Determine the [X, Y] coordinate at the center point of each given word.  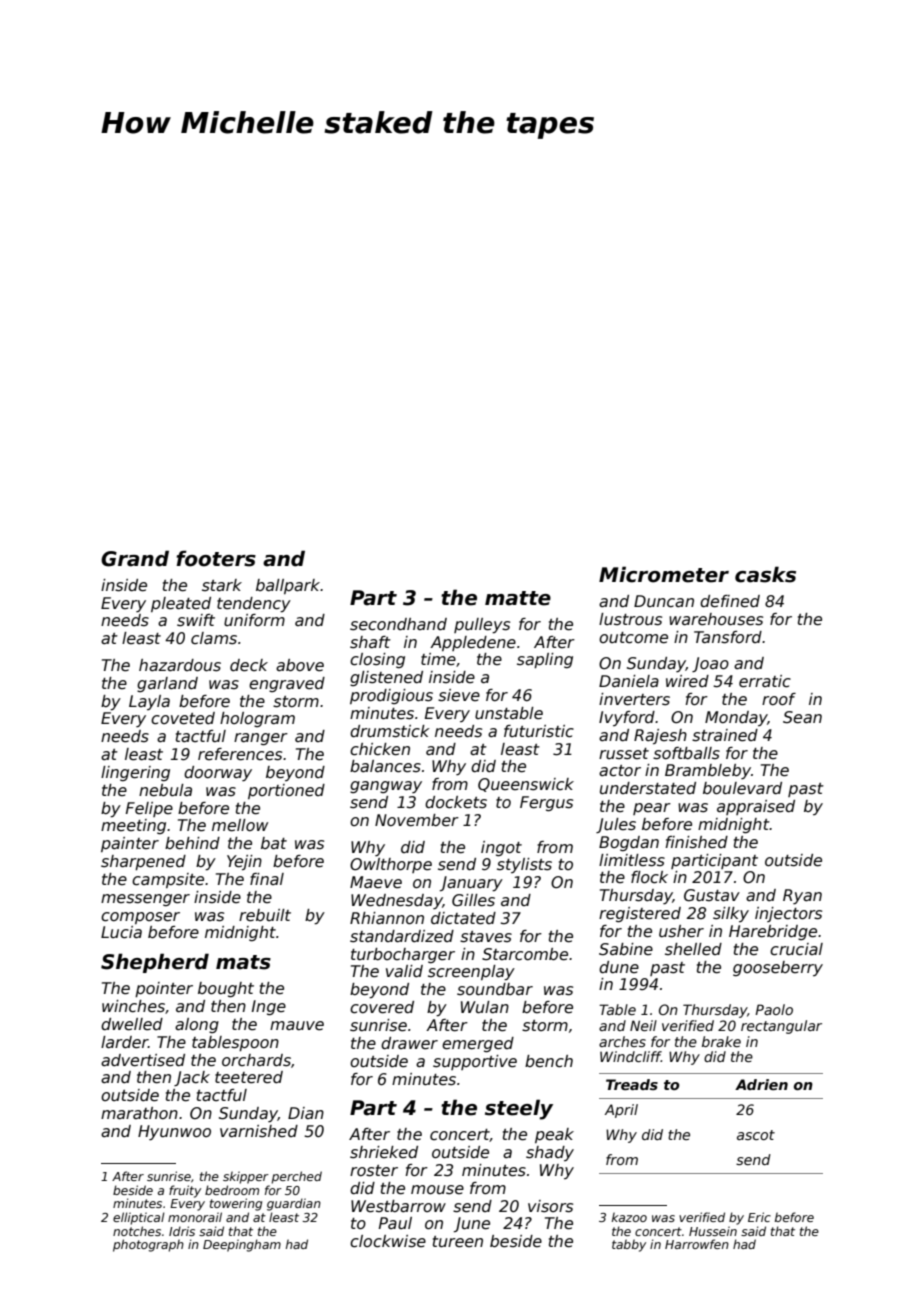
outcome [633, 638]
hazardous [180, 665]
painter [130, 844]
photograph [148, 1245]
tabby [629, 1245]
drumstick [390, 731]
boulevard [742, 788]
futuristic [539, 731]
